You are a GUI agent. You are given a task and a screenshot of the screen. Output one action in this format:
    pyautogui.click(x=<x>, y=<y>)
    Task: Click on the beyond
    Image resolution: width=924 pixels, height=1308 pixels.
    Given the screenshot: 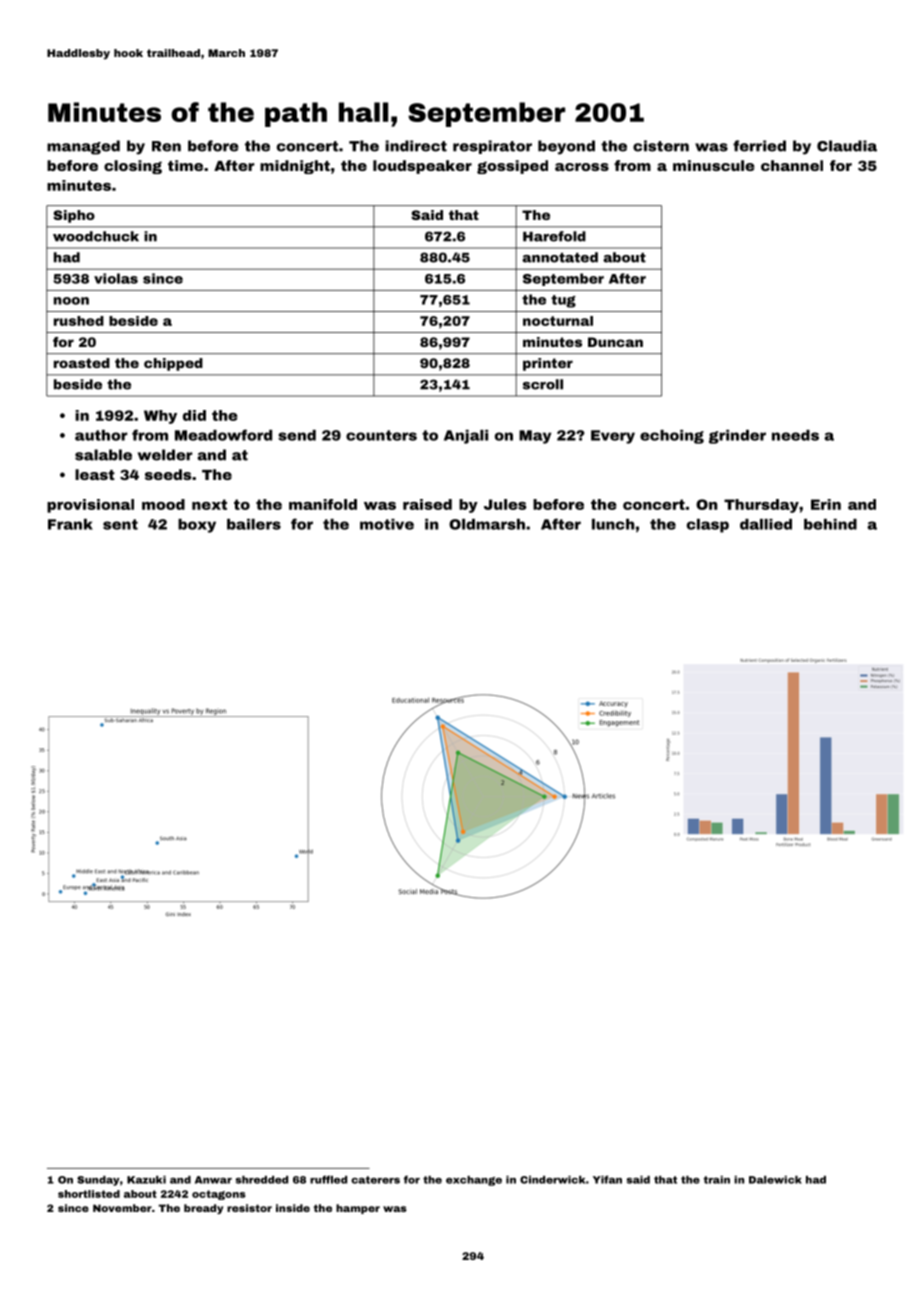 What is the action you would take?
    pyautogui.click(x=566, y=147)
